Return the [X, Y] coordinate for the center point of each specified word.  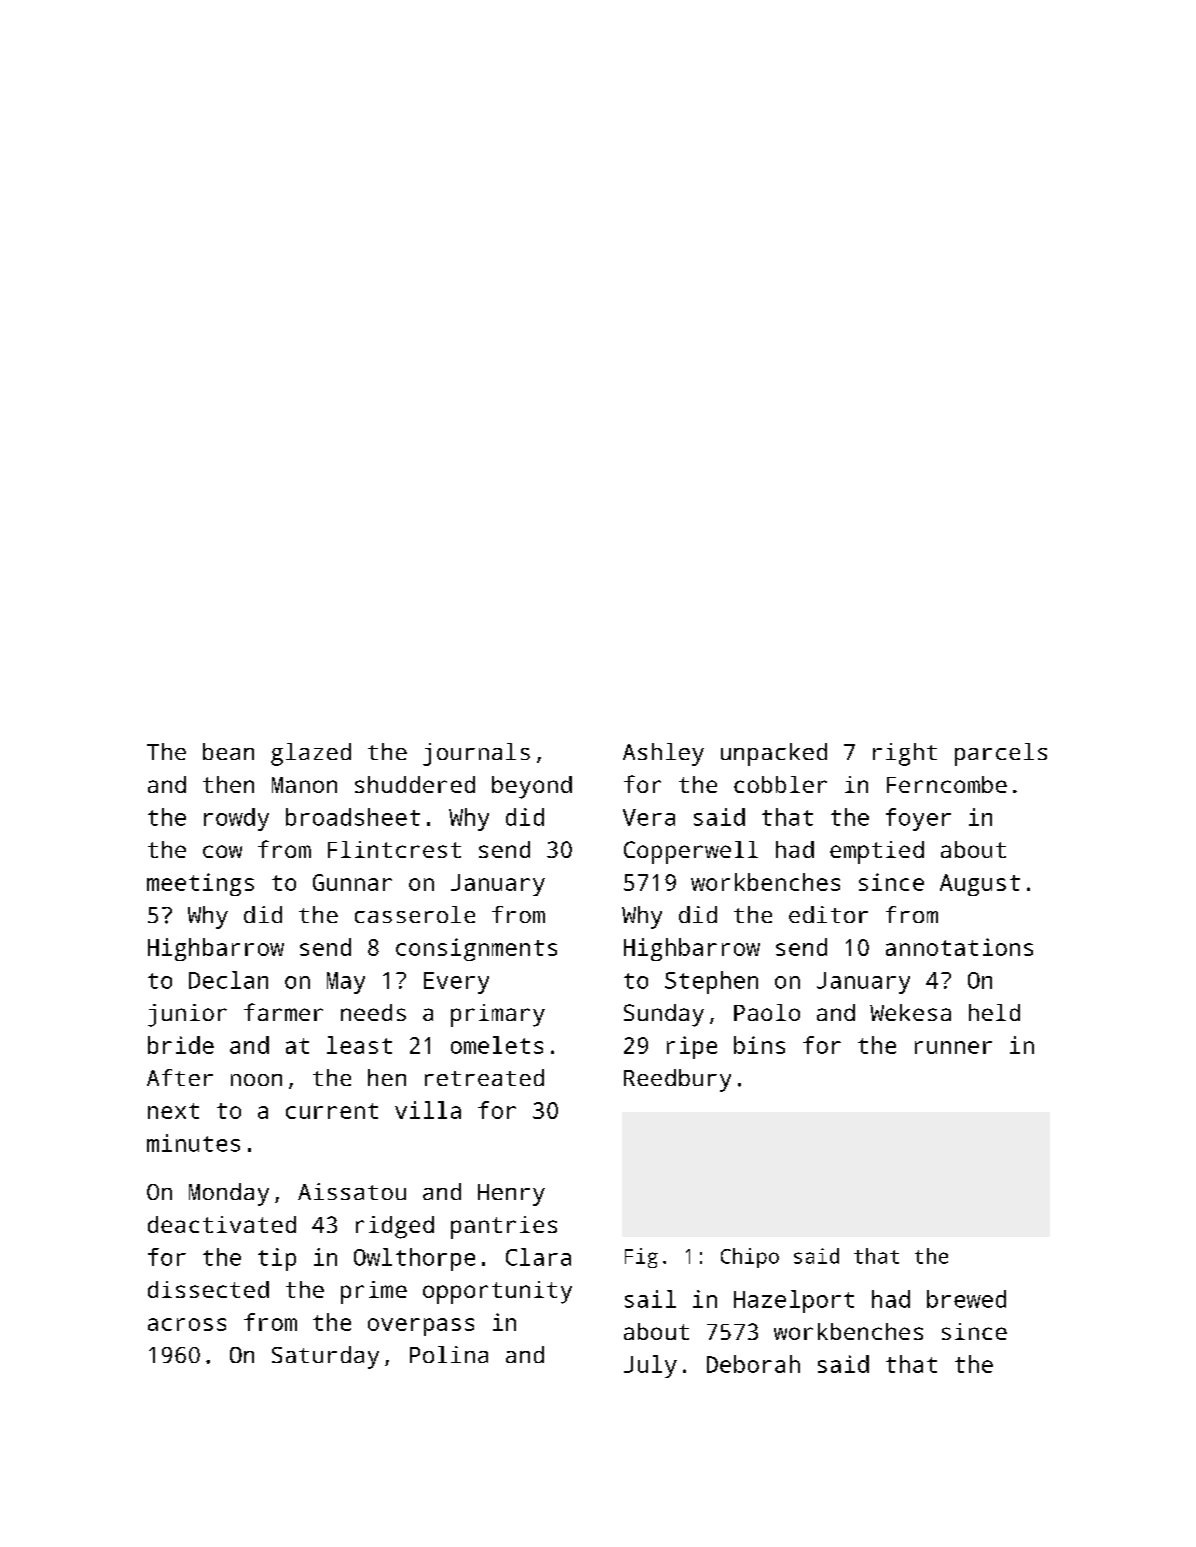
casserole [415, 914]
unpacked [774, 754]
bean [228, 751]
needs [373, 1012]
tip [277, 1259]
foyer [918, 819]
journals [476, 754]
